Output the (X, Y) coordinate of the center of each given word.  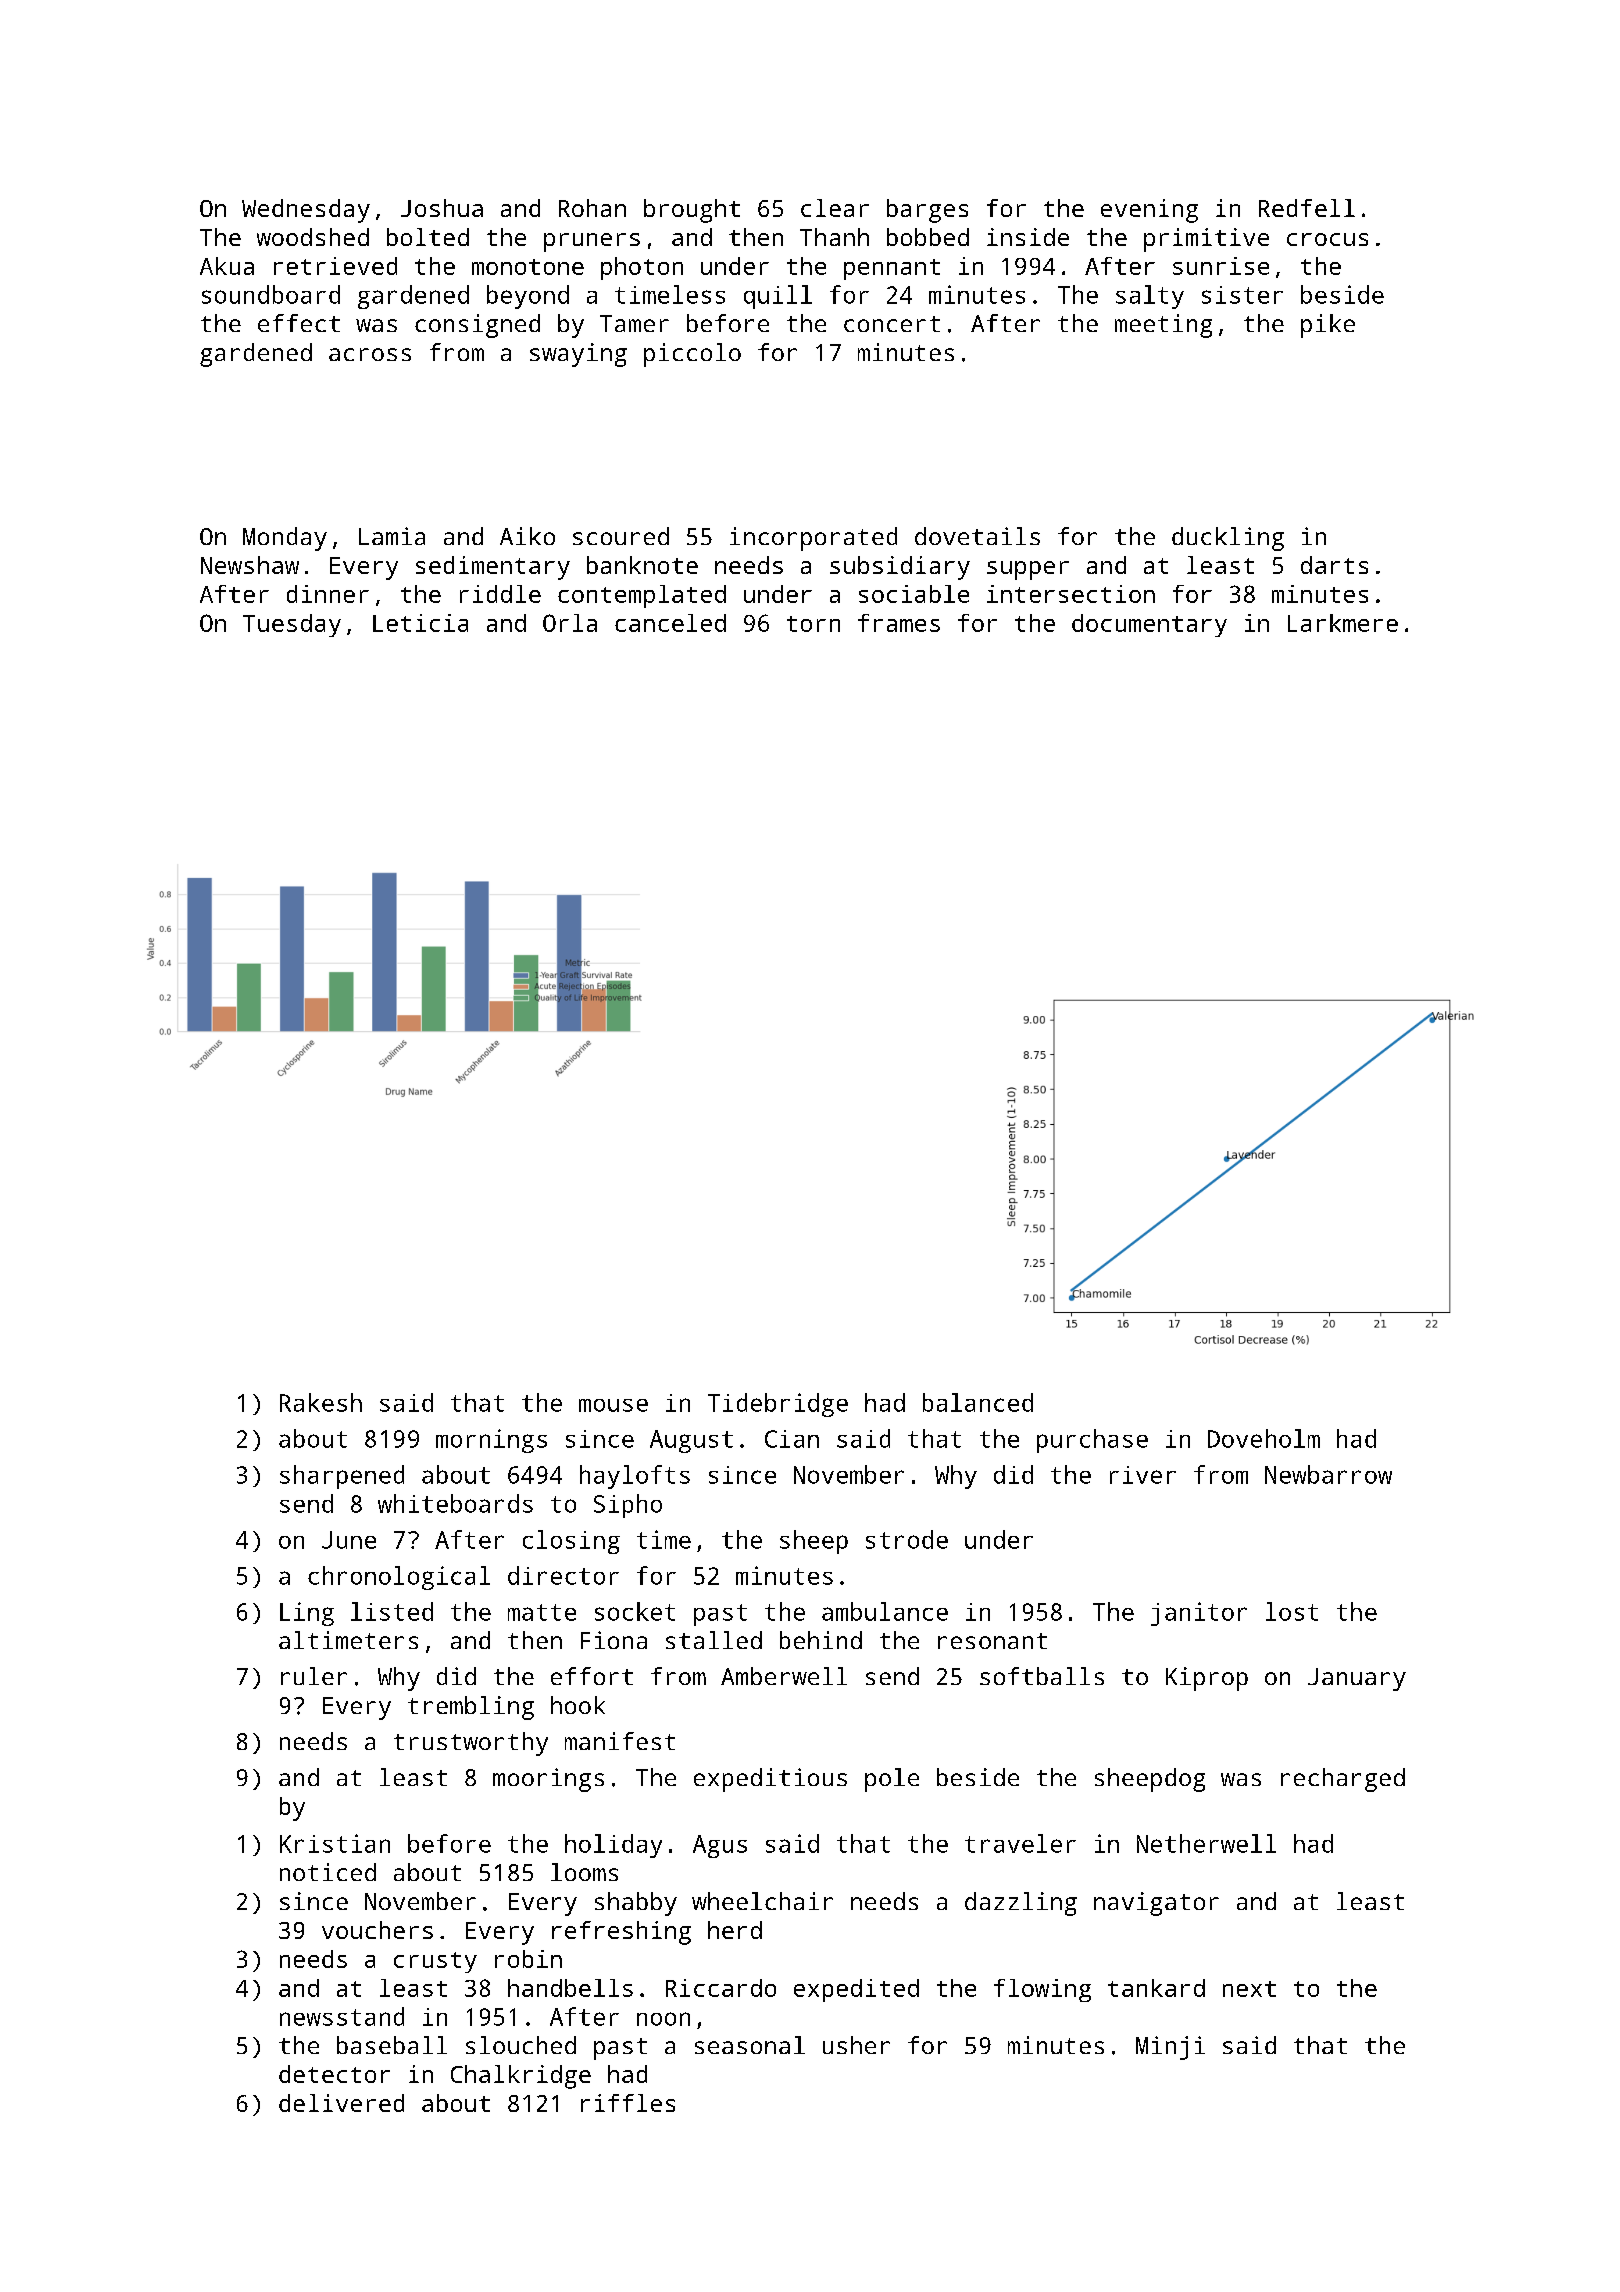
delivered (341, 2103)
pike (1328, 326)
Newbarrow (1328, 1474)
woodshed (313, 237)
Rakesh (321, 1402)
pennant (892, 269)
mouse (613, 1405)
